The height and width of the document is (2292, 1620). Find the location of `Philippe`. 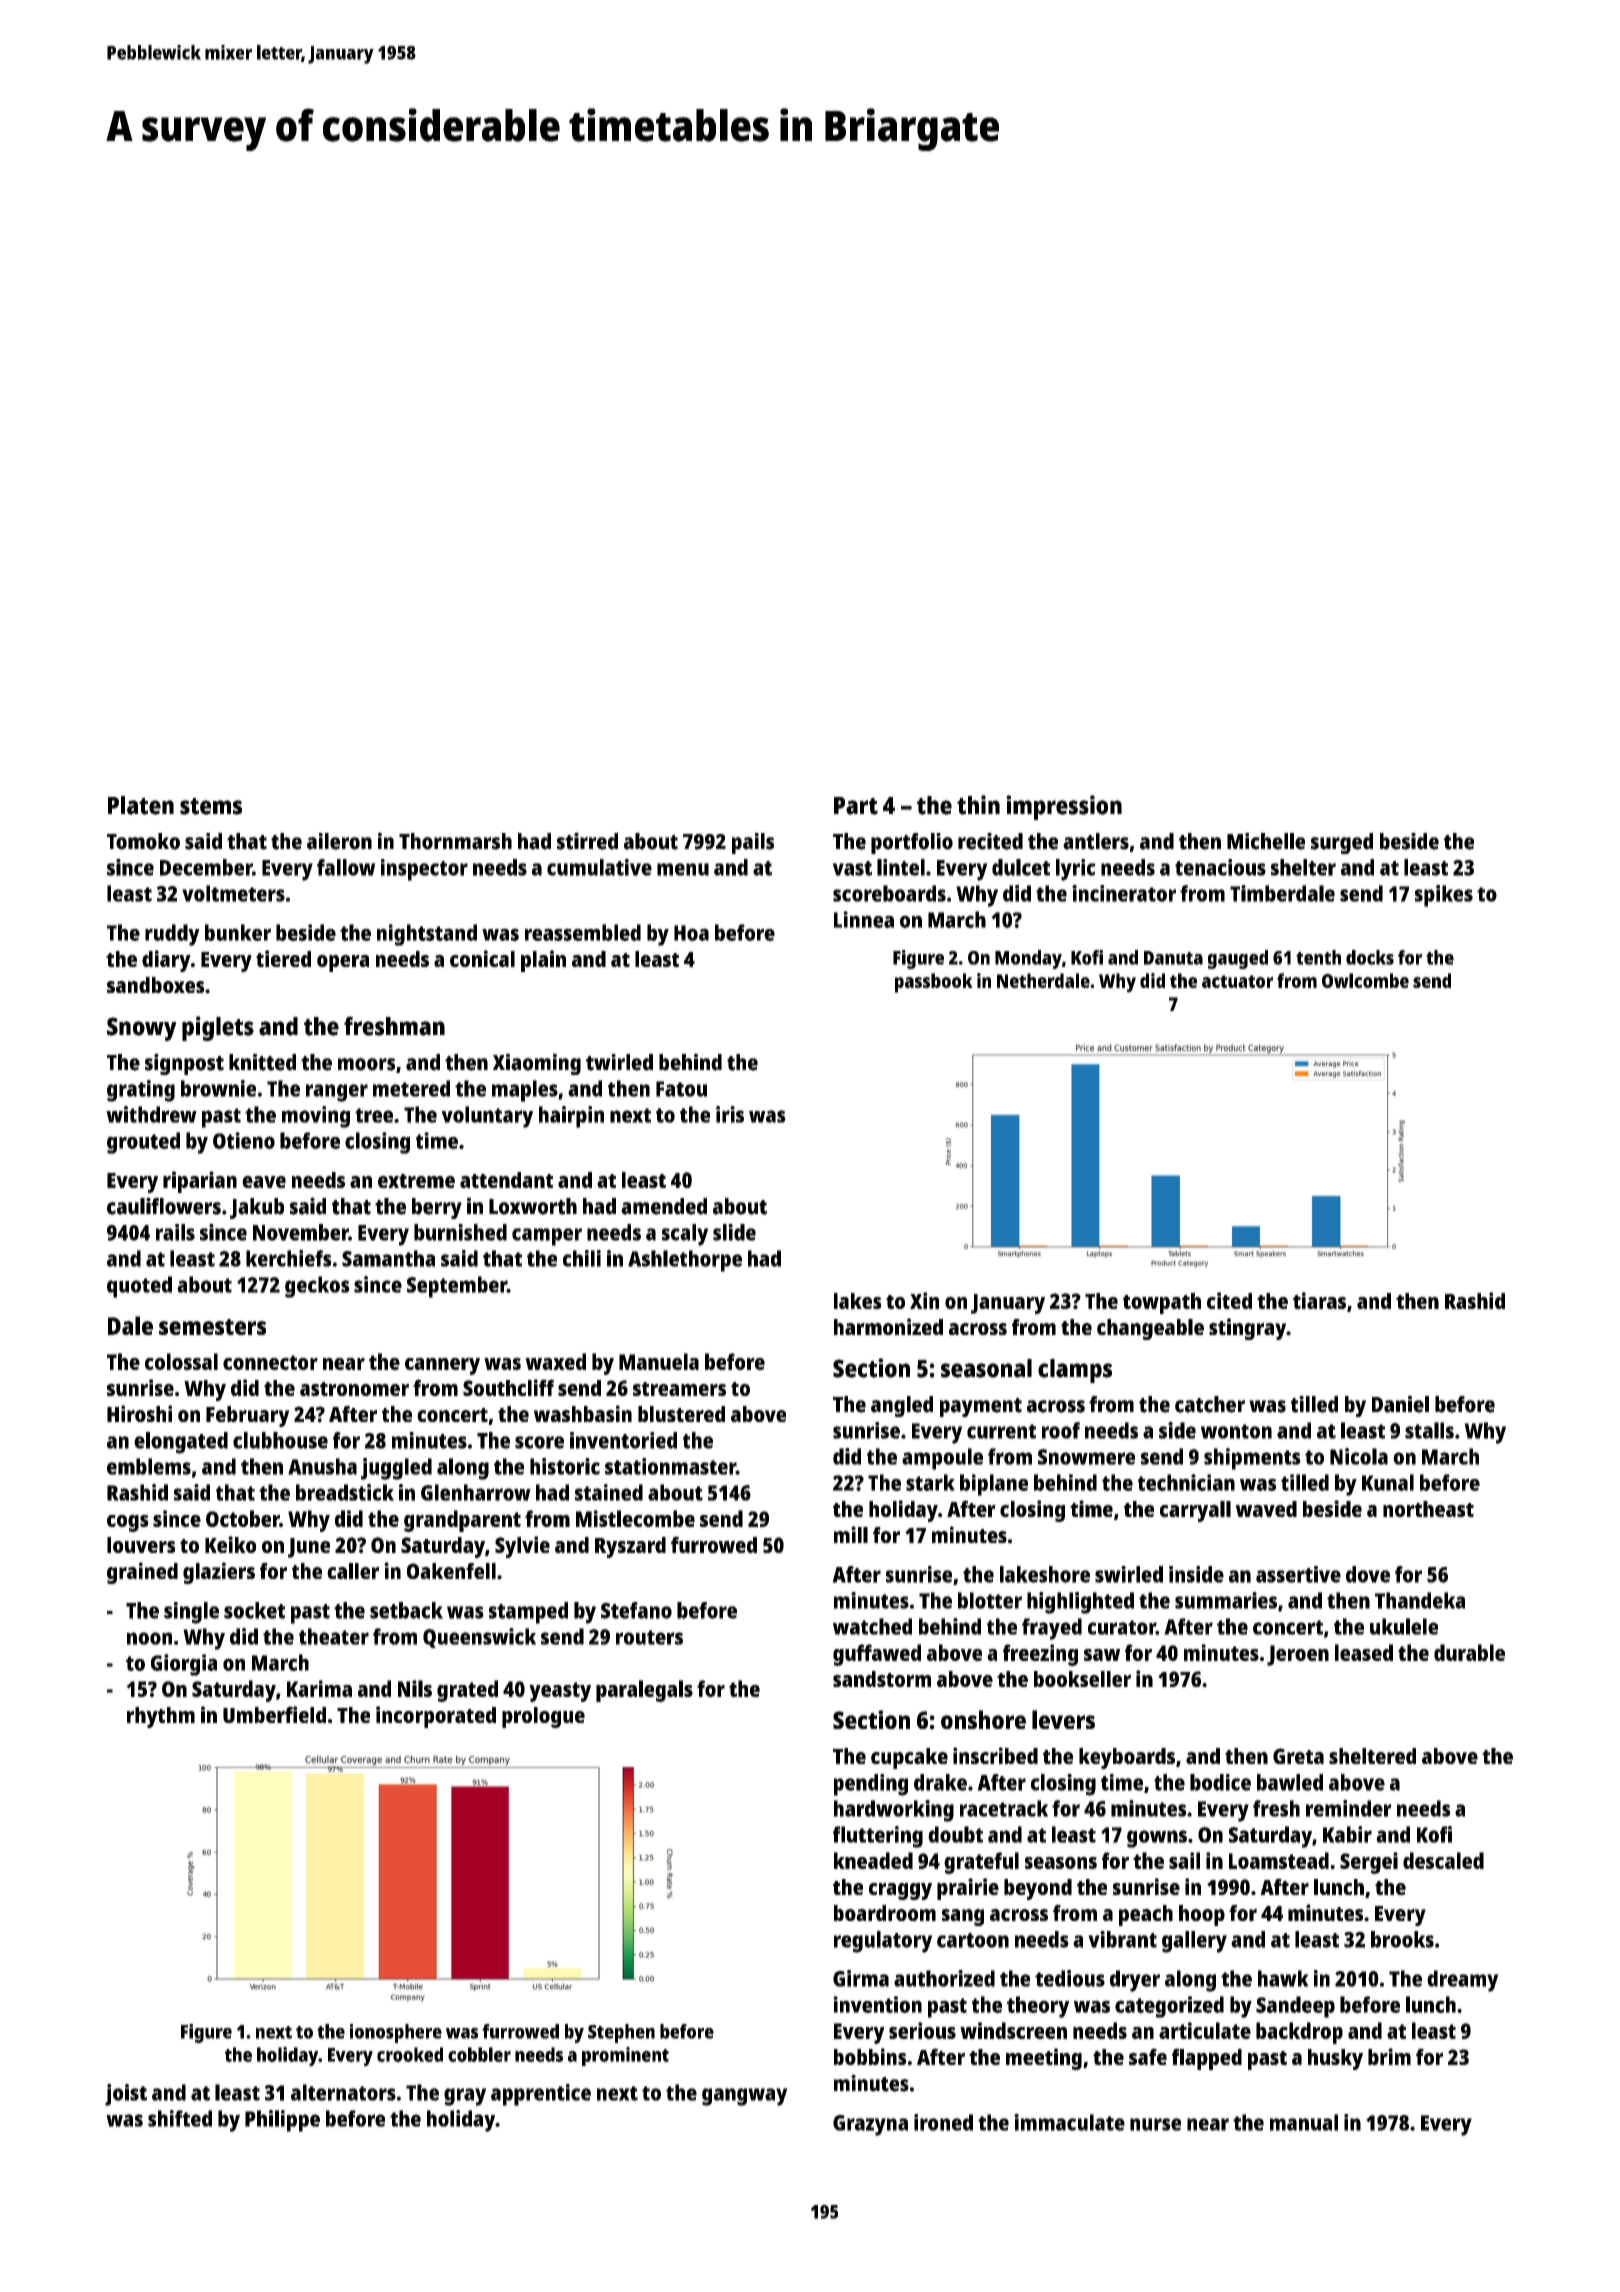

Philippe is located at coordinates (282, 2121).
